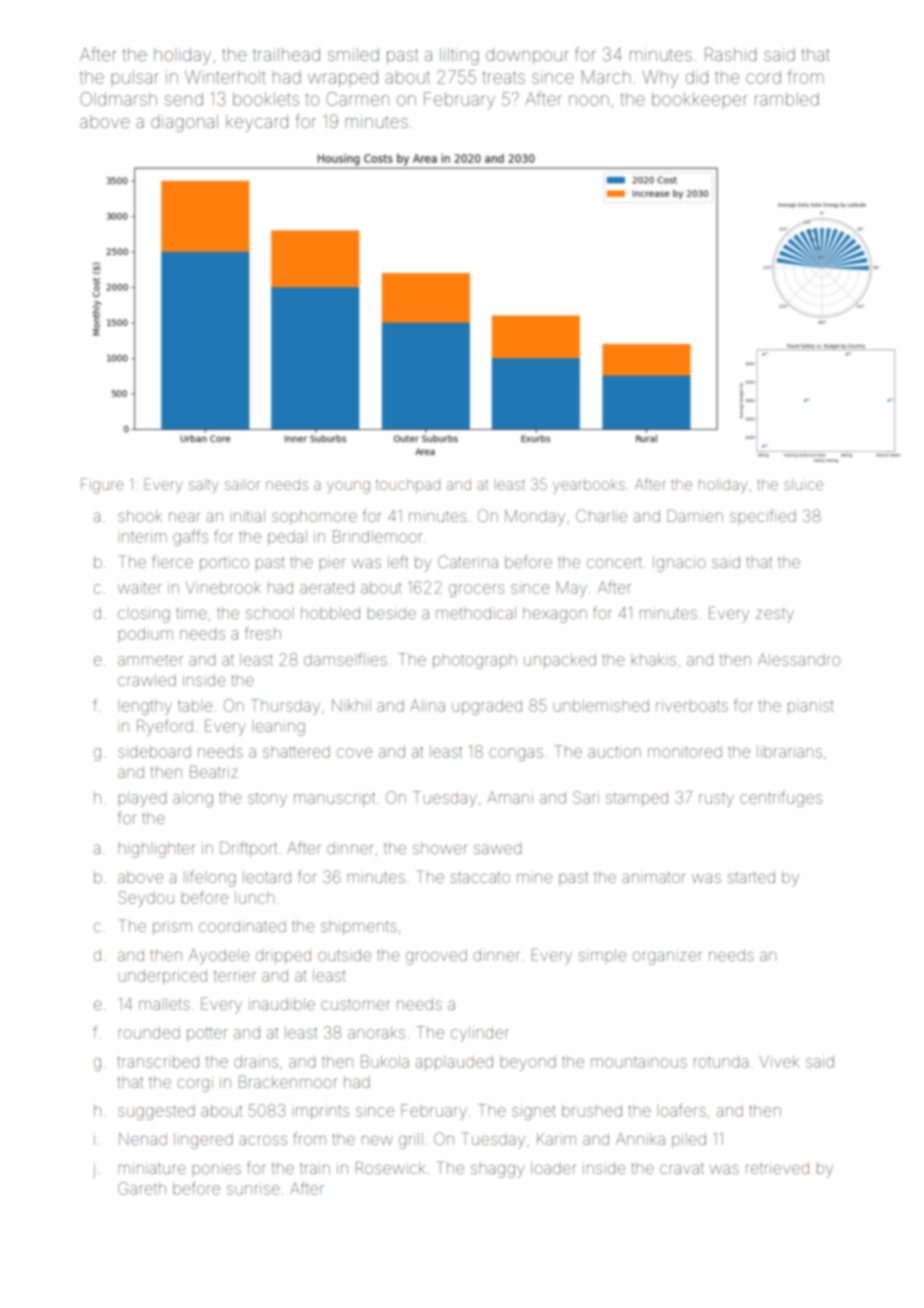 The image size is (924, 1308). Describe the element at coordinates (142, 1188) in the screenshot. I see `Gareth` at that location.
